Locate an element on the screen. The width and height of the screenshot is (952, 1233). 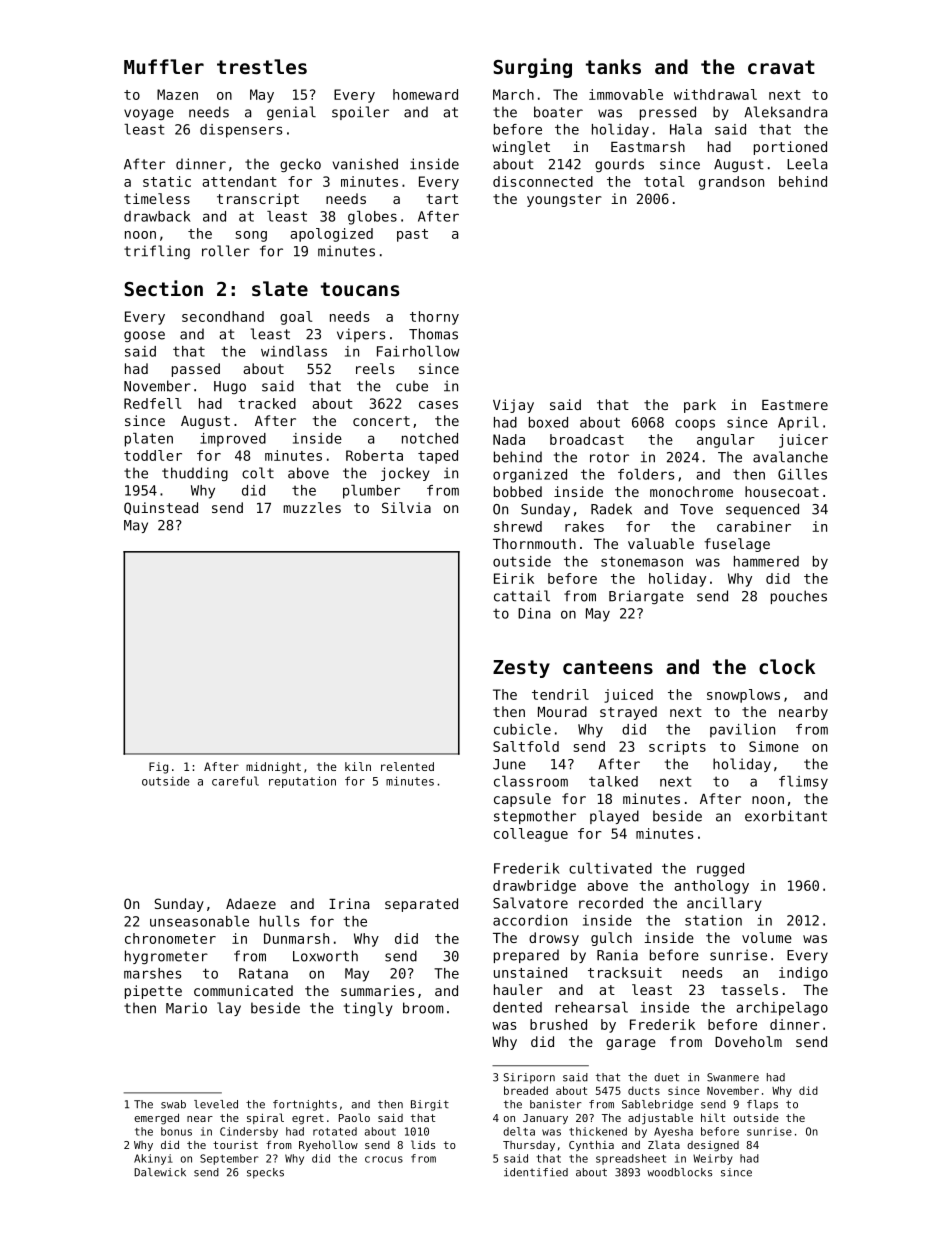
thorny is located at coordinates (434, 318).
